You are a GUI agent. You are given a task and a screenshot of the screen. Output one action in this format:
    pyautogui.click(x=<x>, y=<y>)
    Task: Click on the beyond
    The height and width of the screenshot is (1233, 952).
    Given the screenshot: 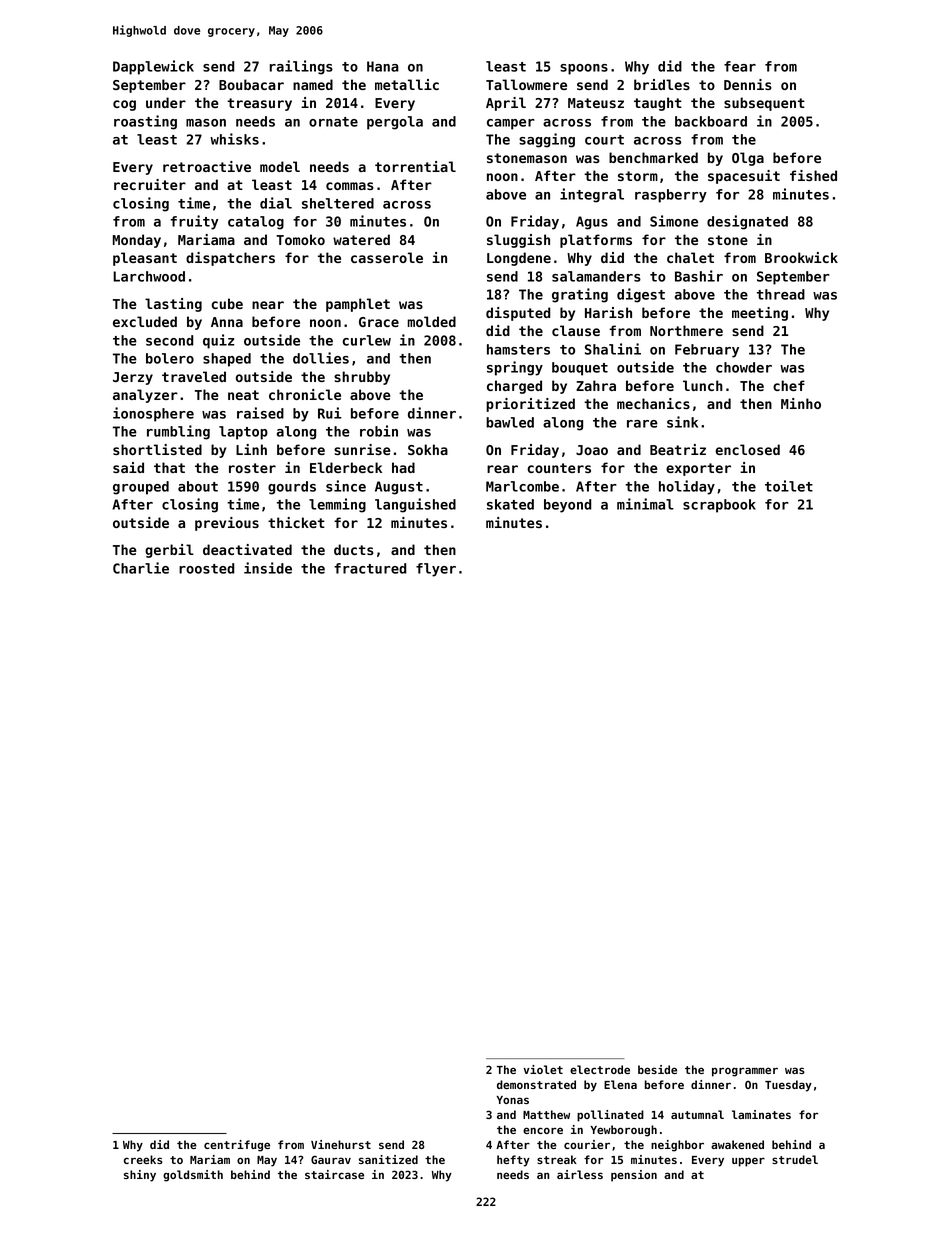 What is the action you would take?
    pyautogui.click(x=568, y=506)
